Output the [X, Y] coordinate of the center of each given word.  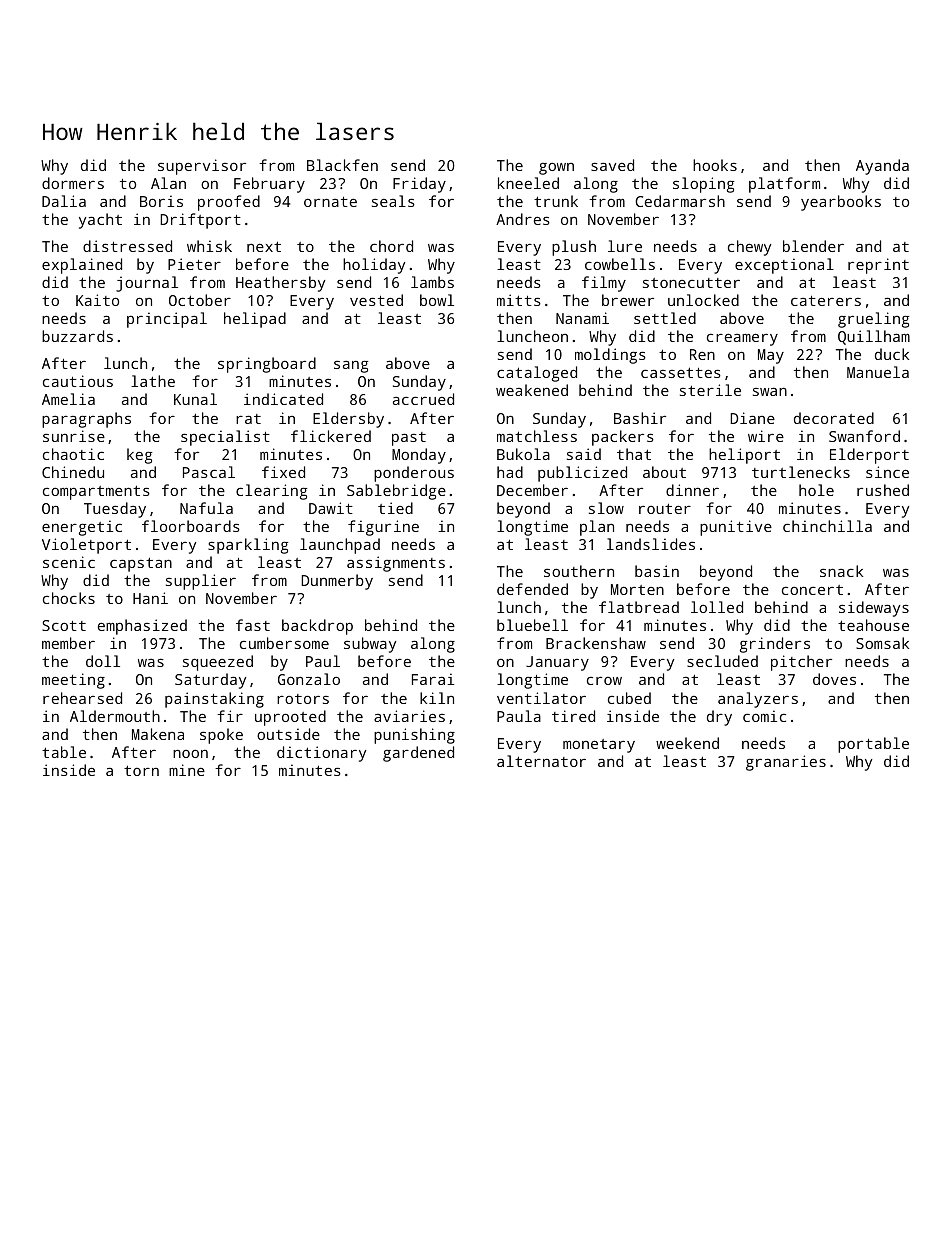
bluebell [532, 625]
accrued [423, 399]
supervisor [202, 167]
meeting [73, 681]
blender [813, 246]
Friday [419, 185]
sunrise [74, 436]
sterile [710, 390]
